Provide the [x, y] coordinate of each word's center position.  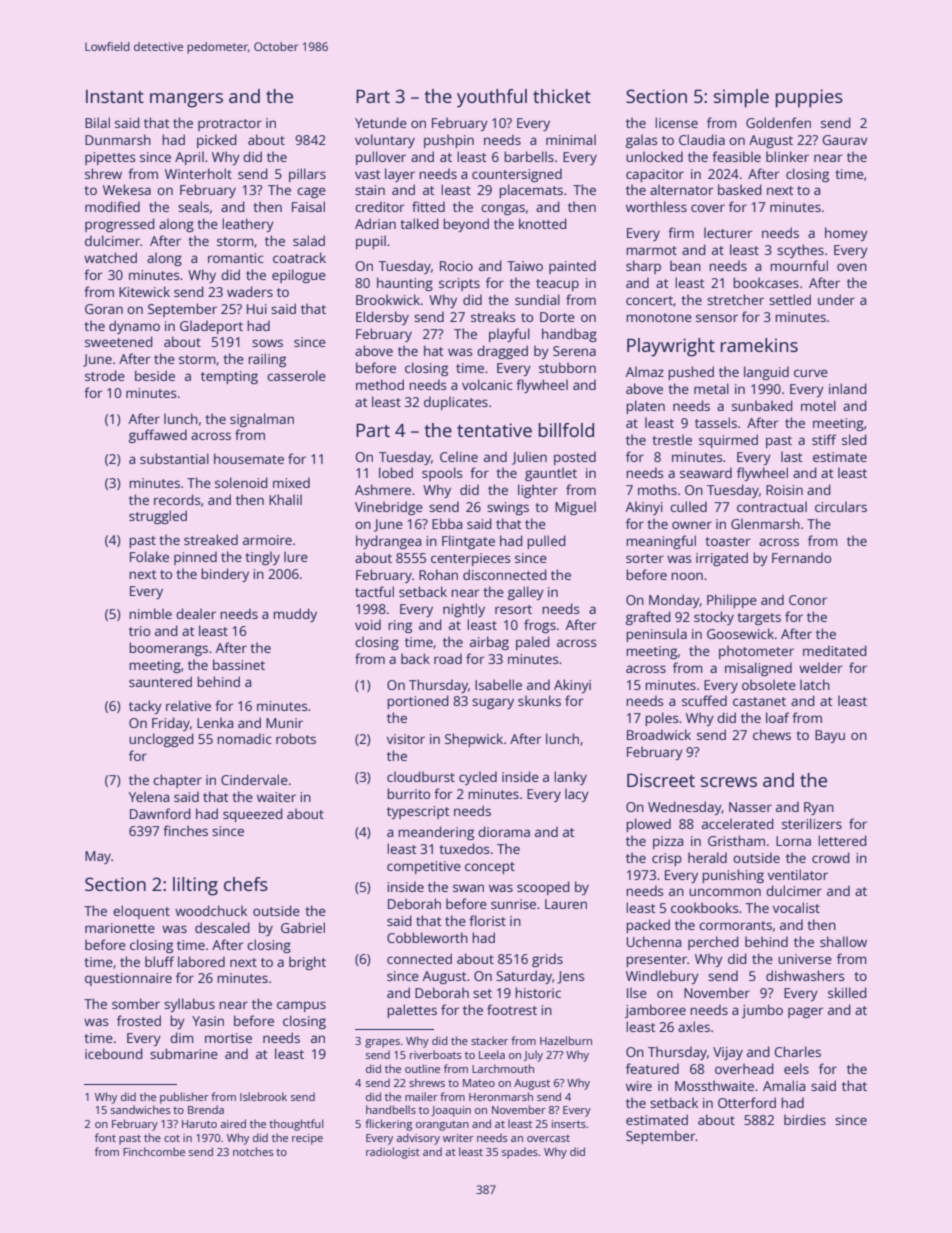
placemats [531, 191]
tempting [229, 377]
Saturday [524, 977]
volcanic [487, 384]
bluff [159, 961]
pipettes [110, 158]
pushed [691, 373]
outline [422, 1068]
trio [139, 631]
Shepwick [474, 740]
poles [661, 719]
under [836, 299]
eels [796, 1068]
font [105, 1137]
